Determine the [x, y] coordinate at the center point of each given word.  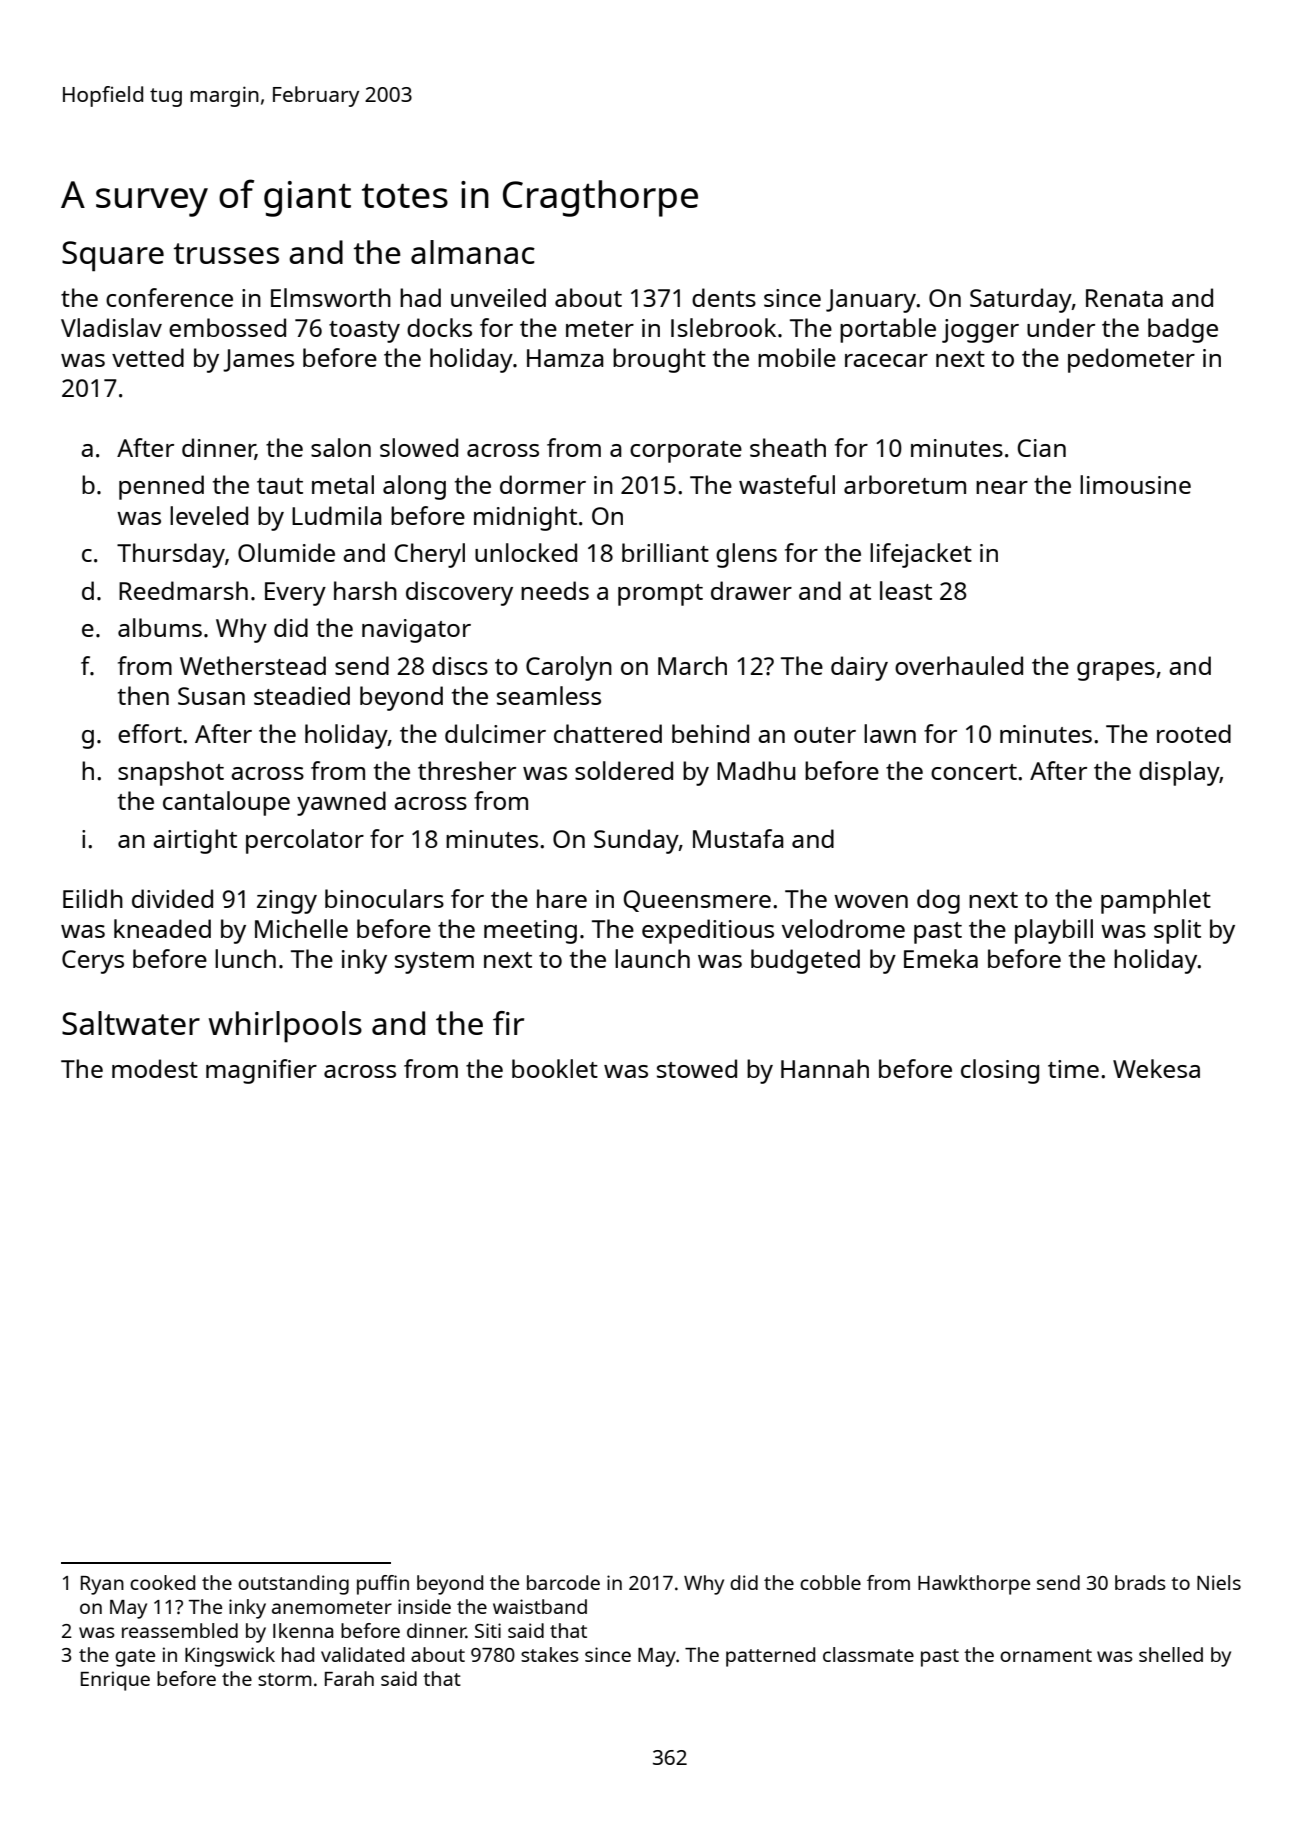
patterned [770, 1657]
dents [724, 297]
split [1177, 931]
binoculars [384, 898]
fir [508, 1023]
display [1179, 773]
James [258, 360]
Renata [1124, 298]
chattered [608, 733]
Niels [1219, 1582]
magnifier [261, 1071]
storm [285, 1679]
